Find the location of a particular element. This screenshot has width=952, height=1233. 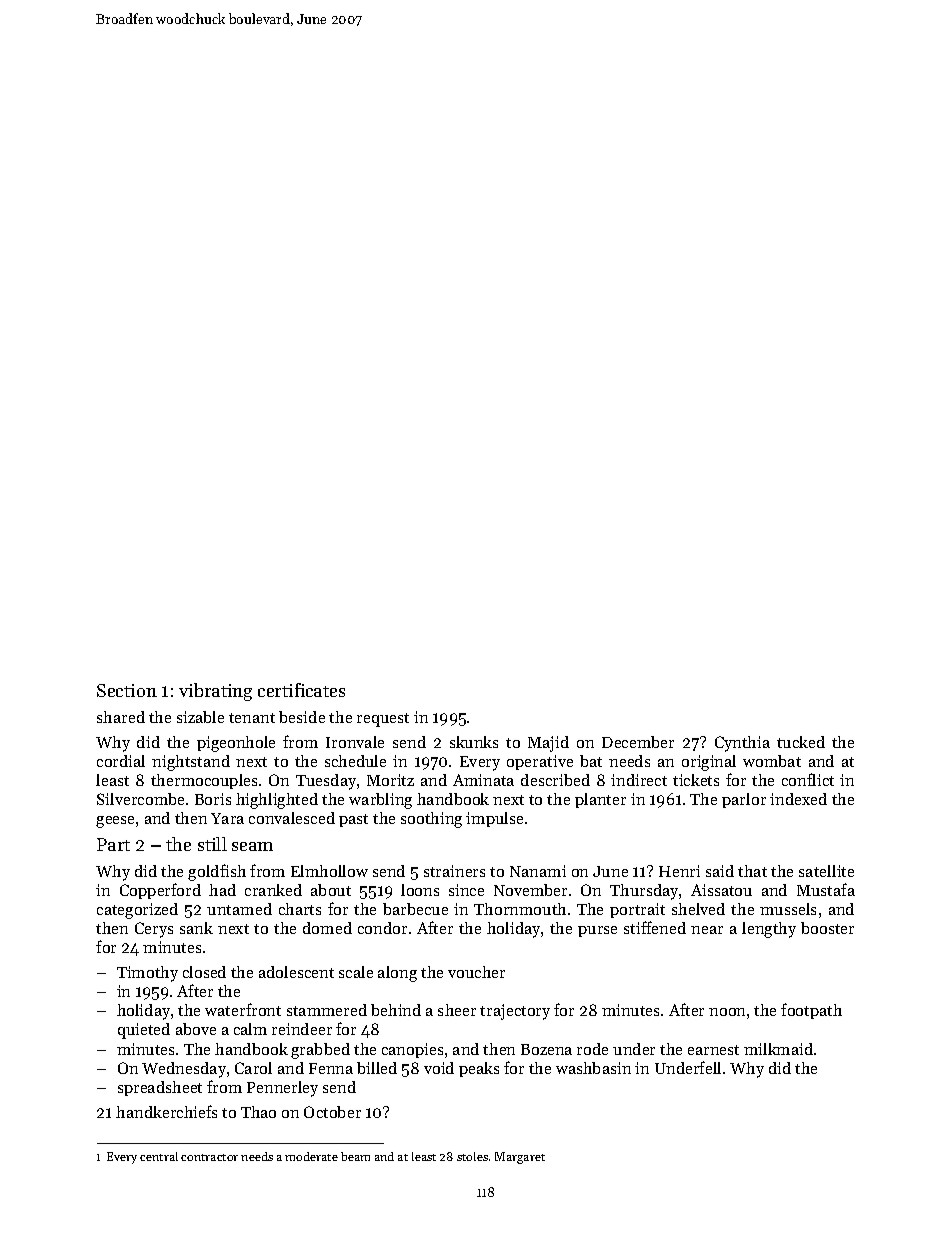

quieted is located at coordinates (144, 1031).
